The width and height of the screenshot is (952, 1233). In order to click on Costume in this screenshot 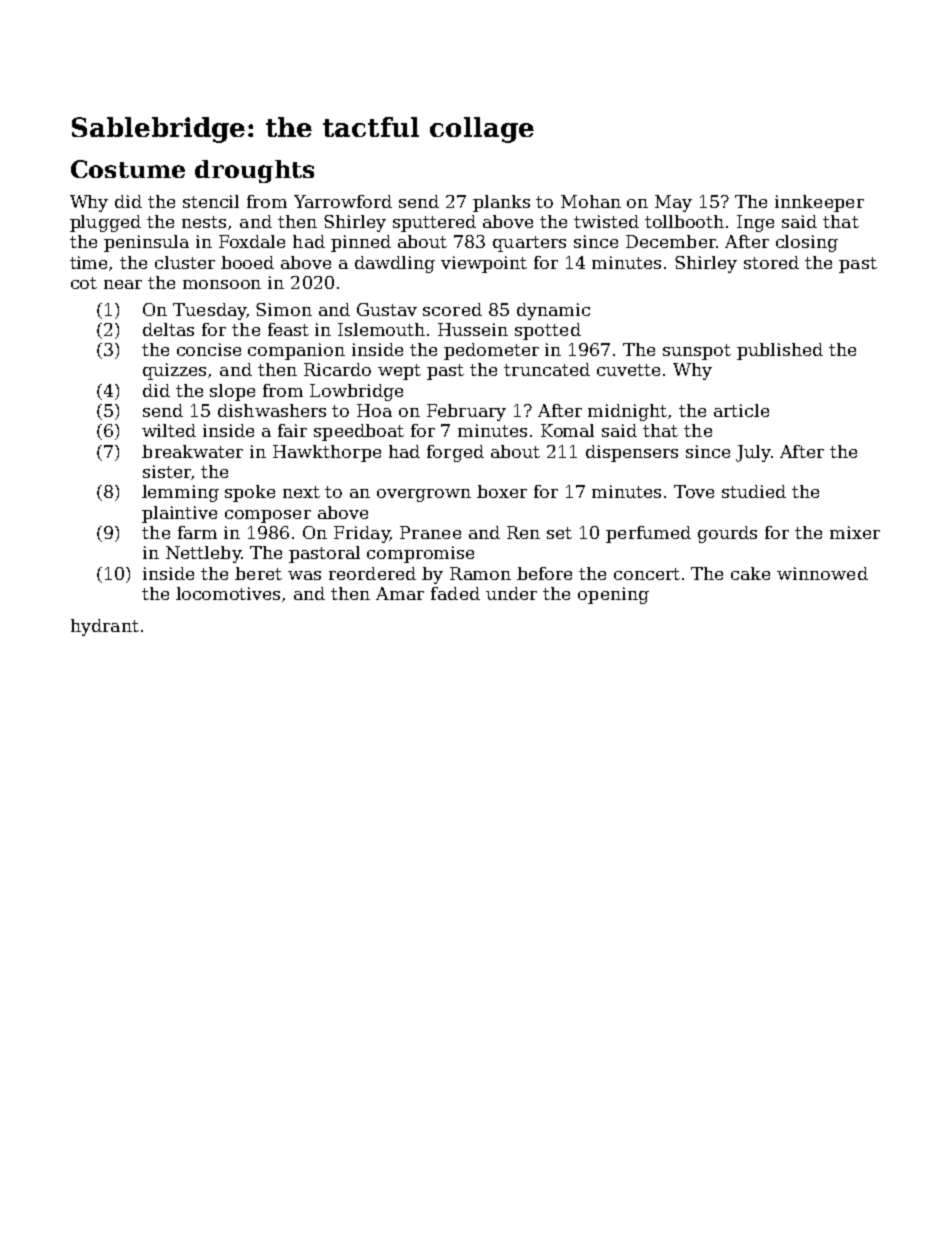, I will do `click(128, 169)`.
